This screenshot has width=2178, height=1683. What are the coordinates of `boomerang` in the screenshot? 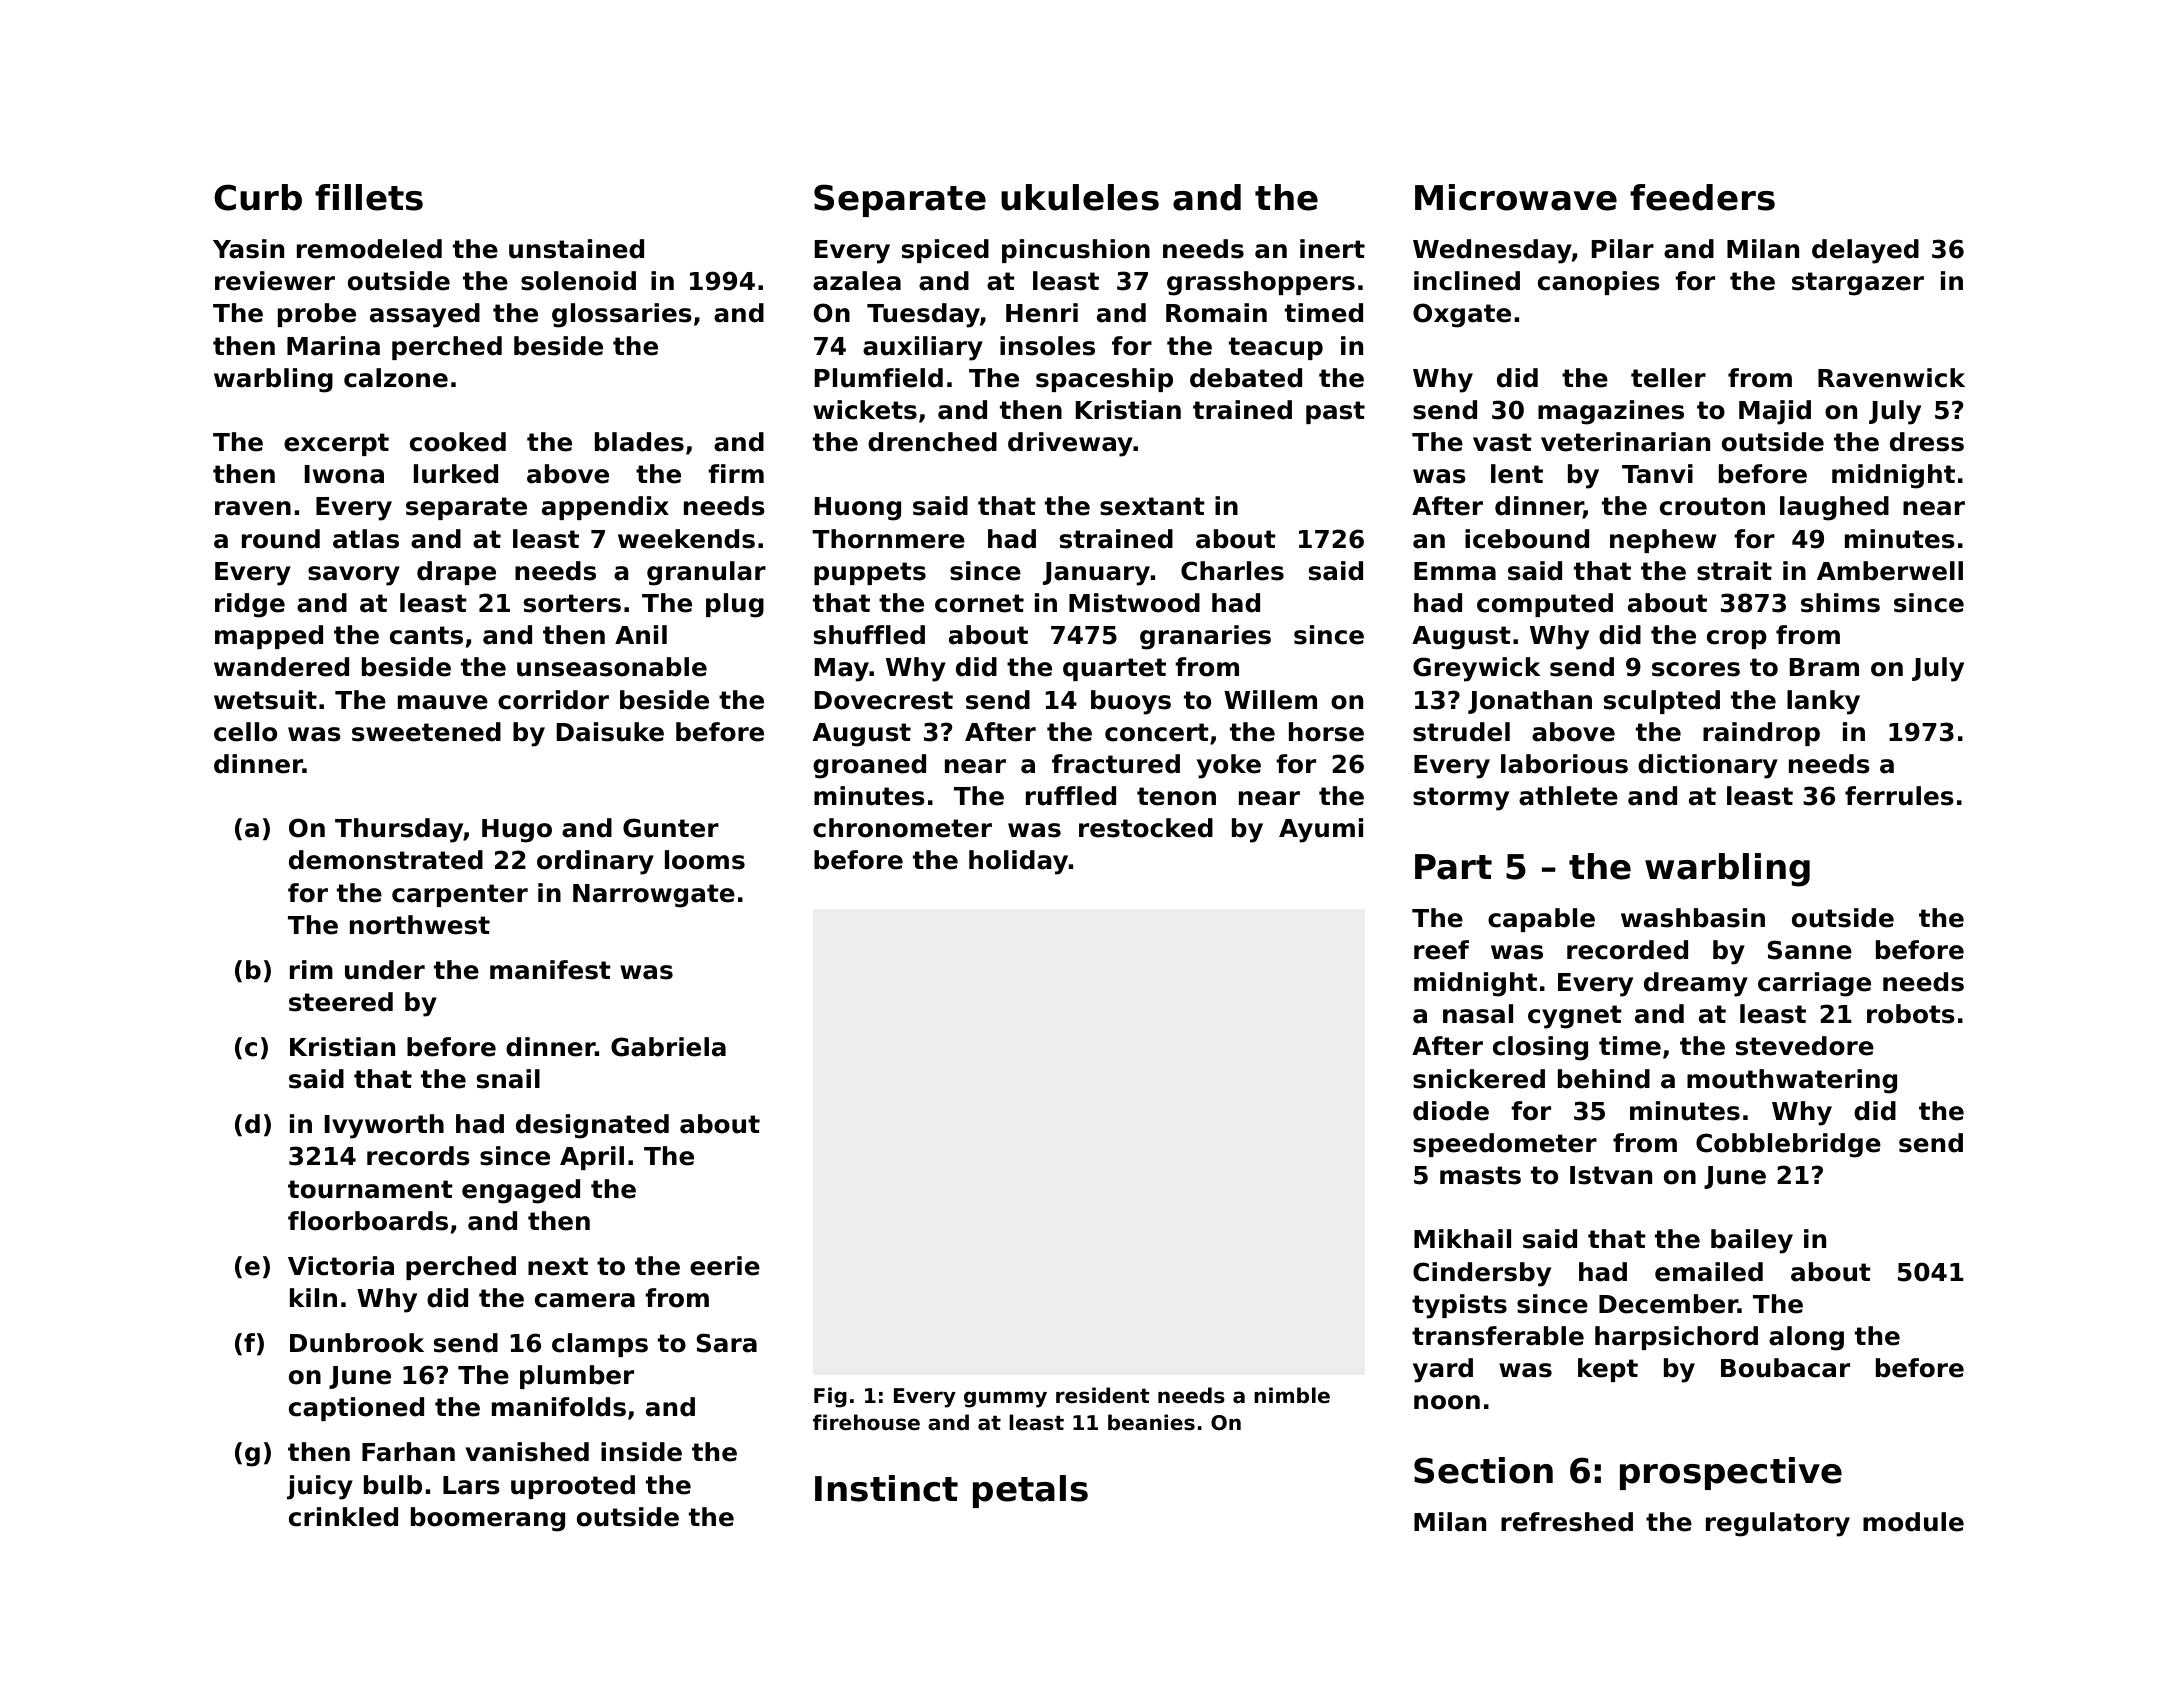 It's located at (488, 1519).
